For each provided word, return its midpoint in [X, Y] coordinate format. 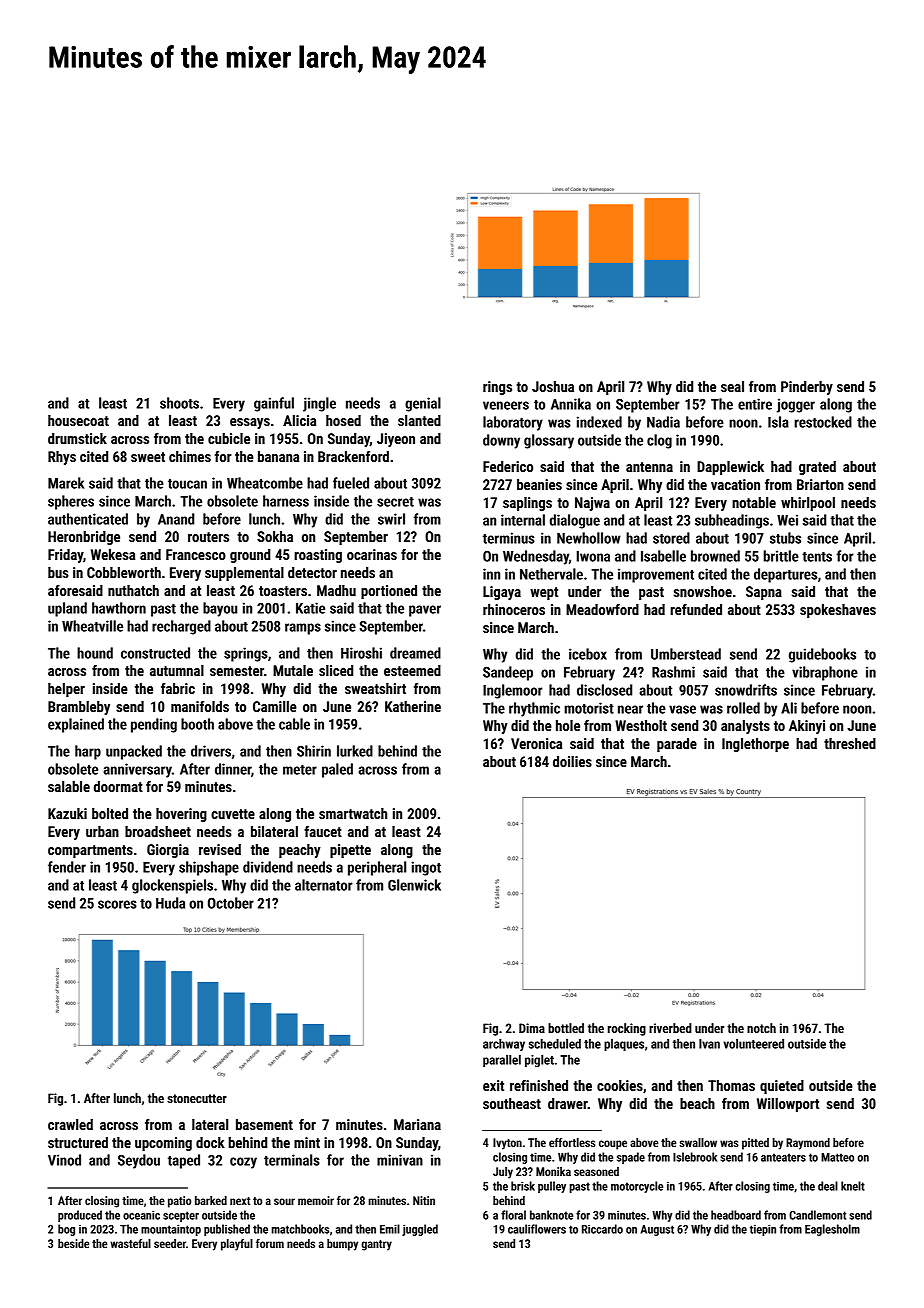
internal [523, 520]
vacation [735, 484]
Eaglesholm [832, 1230]
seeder [170, 1243]
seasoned [596, 1171]
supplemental [244, 574]
